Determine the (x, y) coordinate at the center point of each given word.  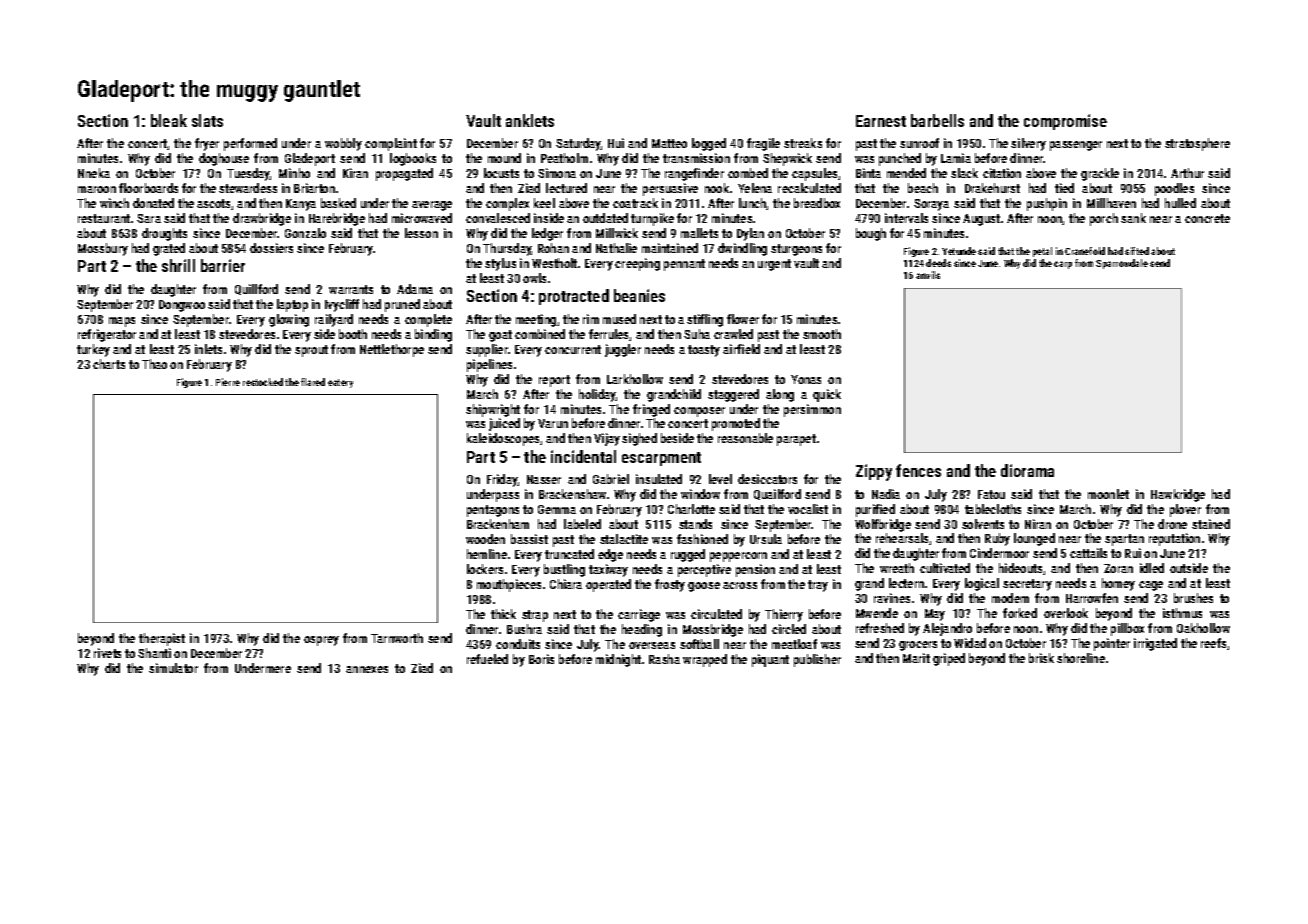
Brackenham (498, 524)
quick (827, 395)
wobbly (343, 144)
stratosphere (1197, 144)
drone (1172, 524)
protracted (574, 297)
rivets (107, 653)
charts (109, 364)
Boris (541, 659)
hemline (487, 554)
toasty (704, 351)
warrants (351, 289)
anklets (530, 120)
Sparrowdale (1122, 264)
